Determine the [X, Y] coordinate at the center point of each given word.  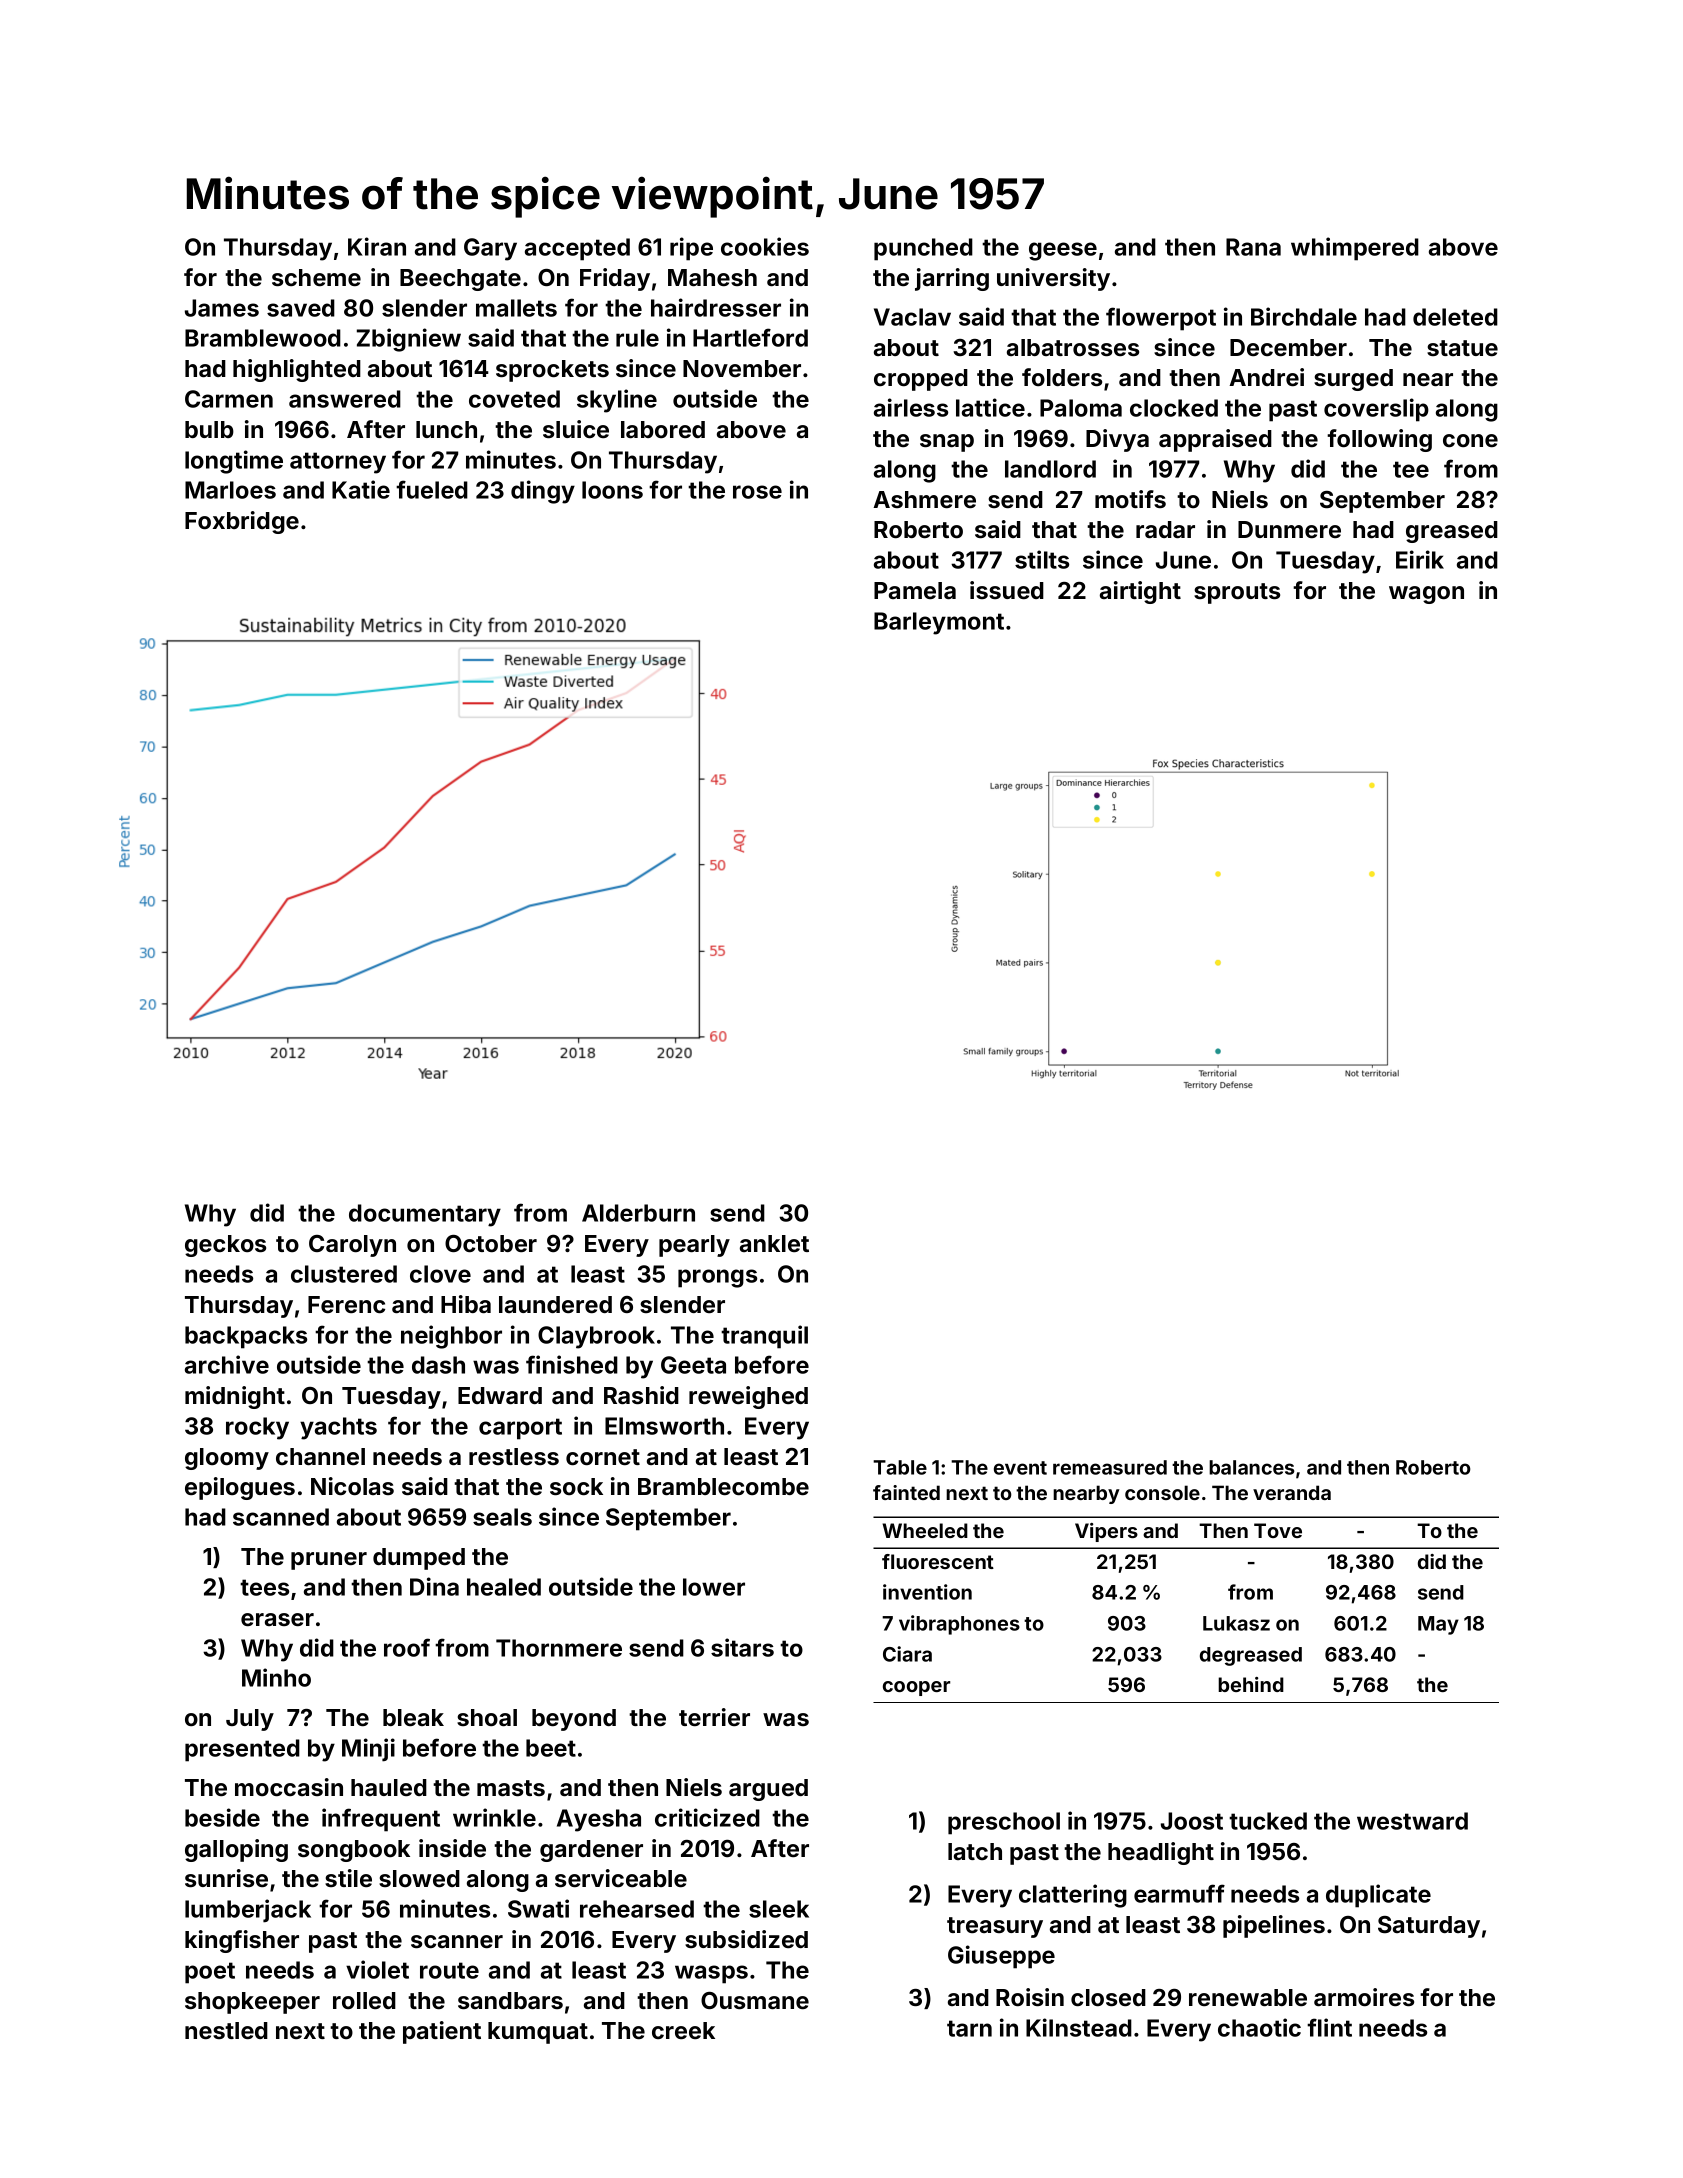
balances [1252, 1467]
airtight [1140, 592]
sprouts [1237, 593]
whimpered [1355, 249]
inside [452, 1848]
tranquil [764, 1337]
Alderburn [638, 1213]
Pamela [915, 590]
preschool [1004, 1823]
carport [520, 1429]
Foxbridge [242, 522]
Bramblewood [263, 338]
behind [1251, 1684]
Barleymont [939, 623]
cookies [765, 246]
